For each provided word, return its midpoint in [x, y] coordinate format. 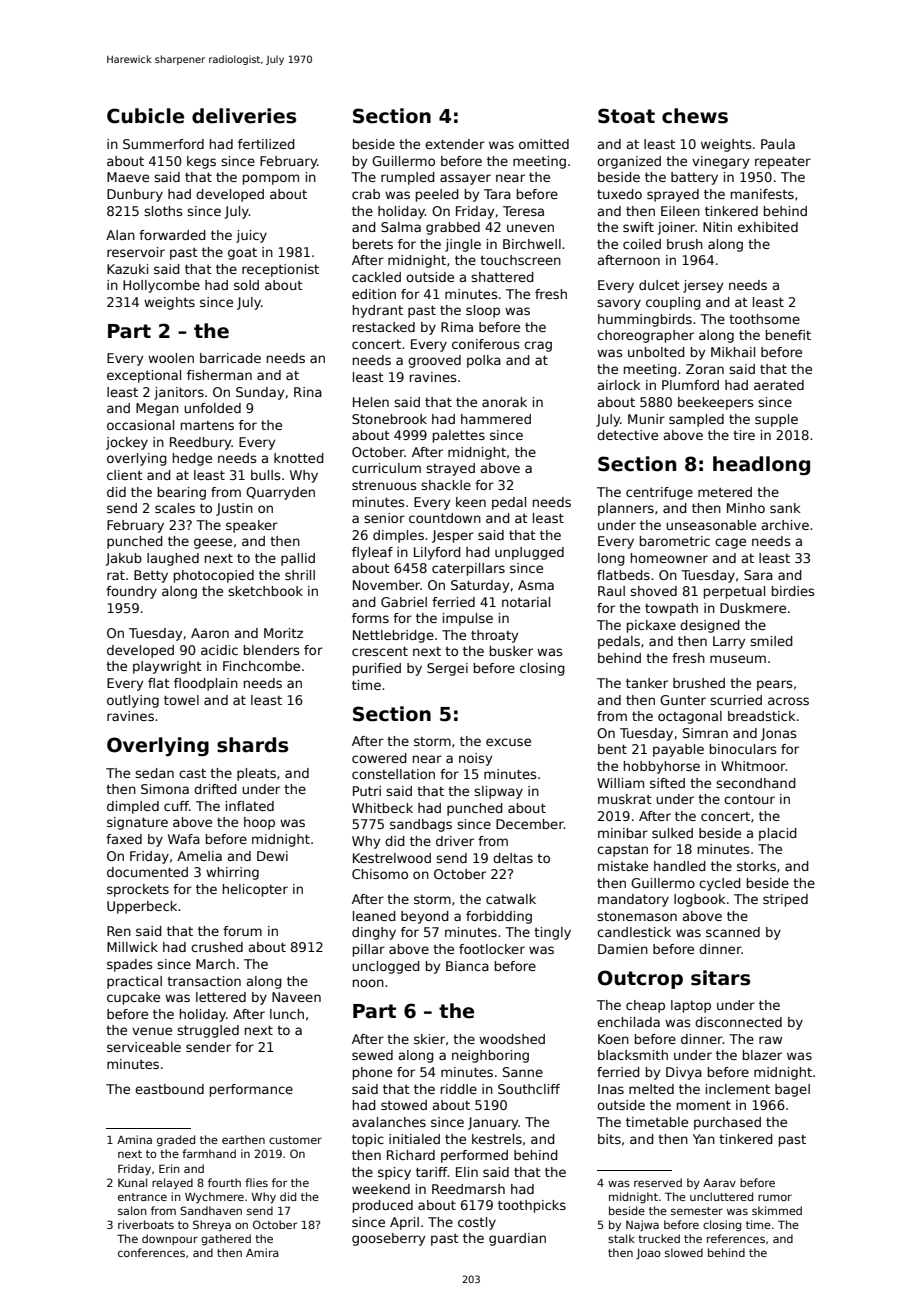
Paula [778, 144]
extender [455, 144]
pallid [298, 559]
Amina [134, 1139]
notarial [526, 602]
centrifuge [659, 493]
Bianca [467, 966]
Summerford [163, 144]
